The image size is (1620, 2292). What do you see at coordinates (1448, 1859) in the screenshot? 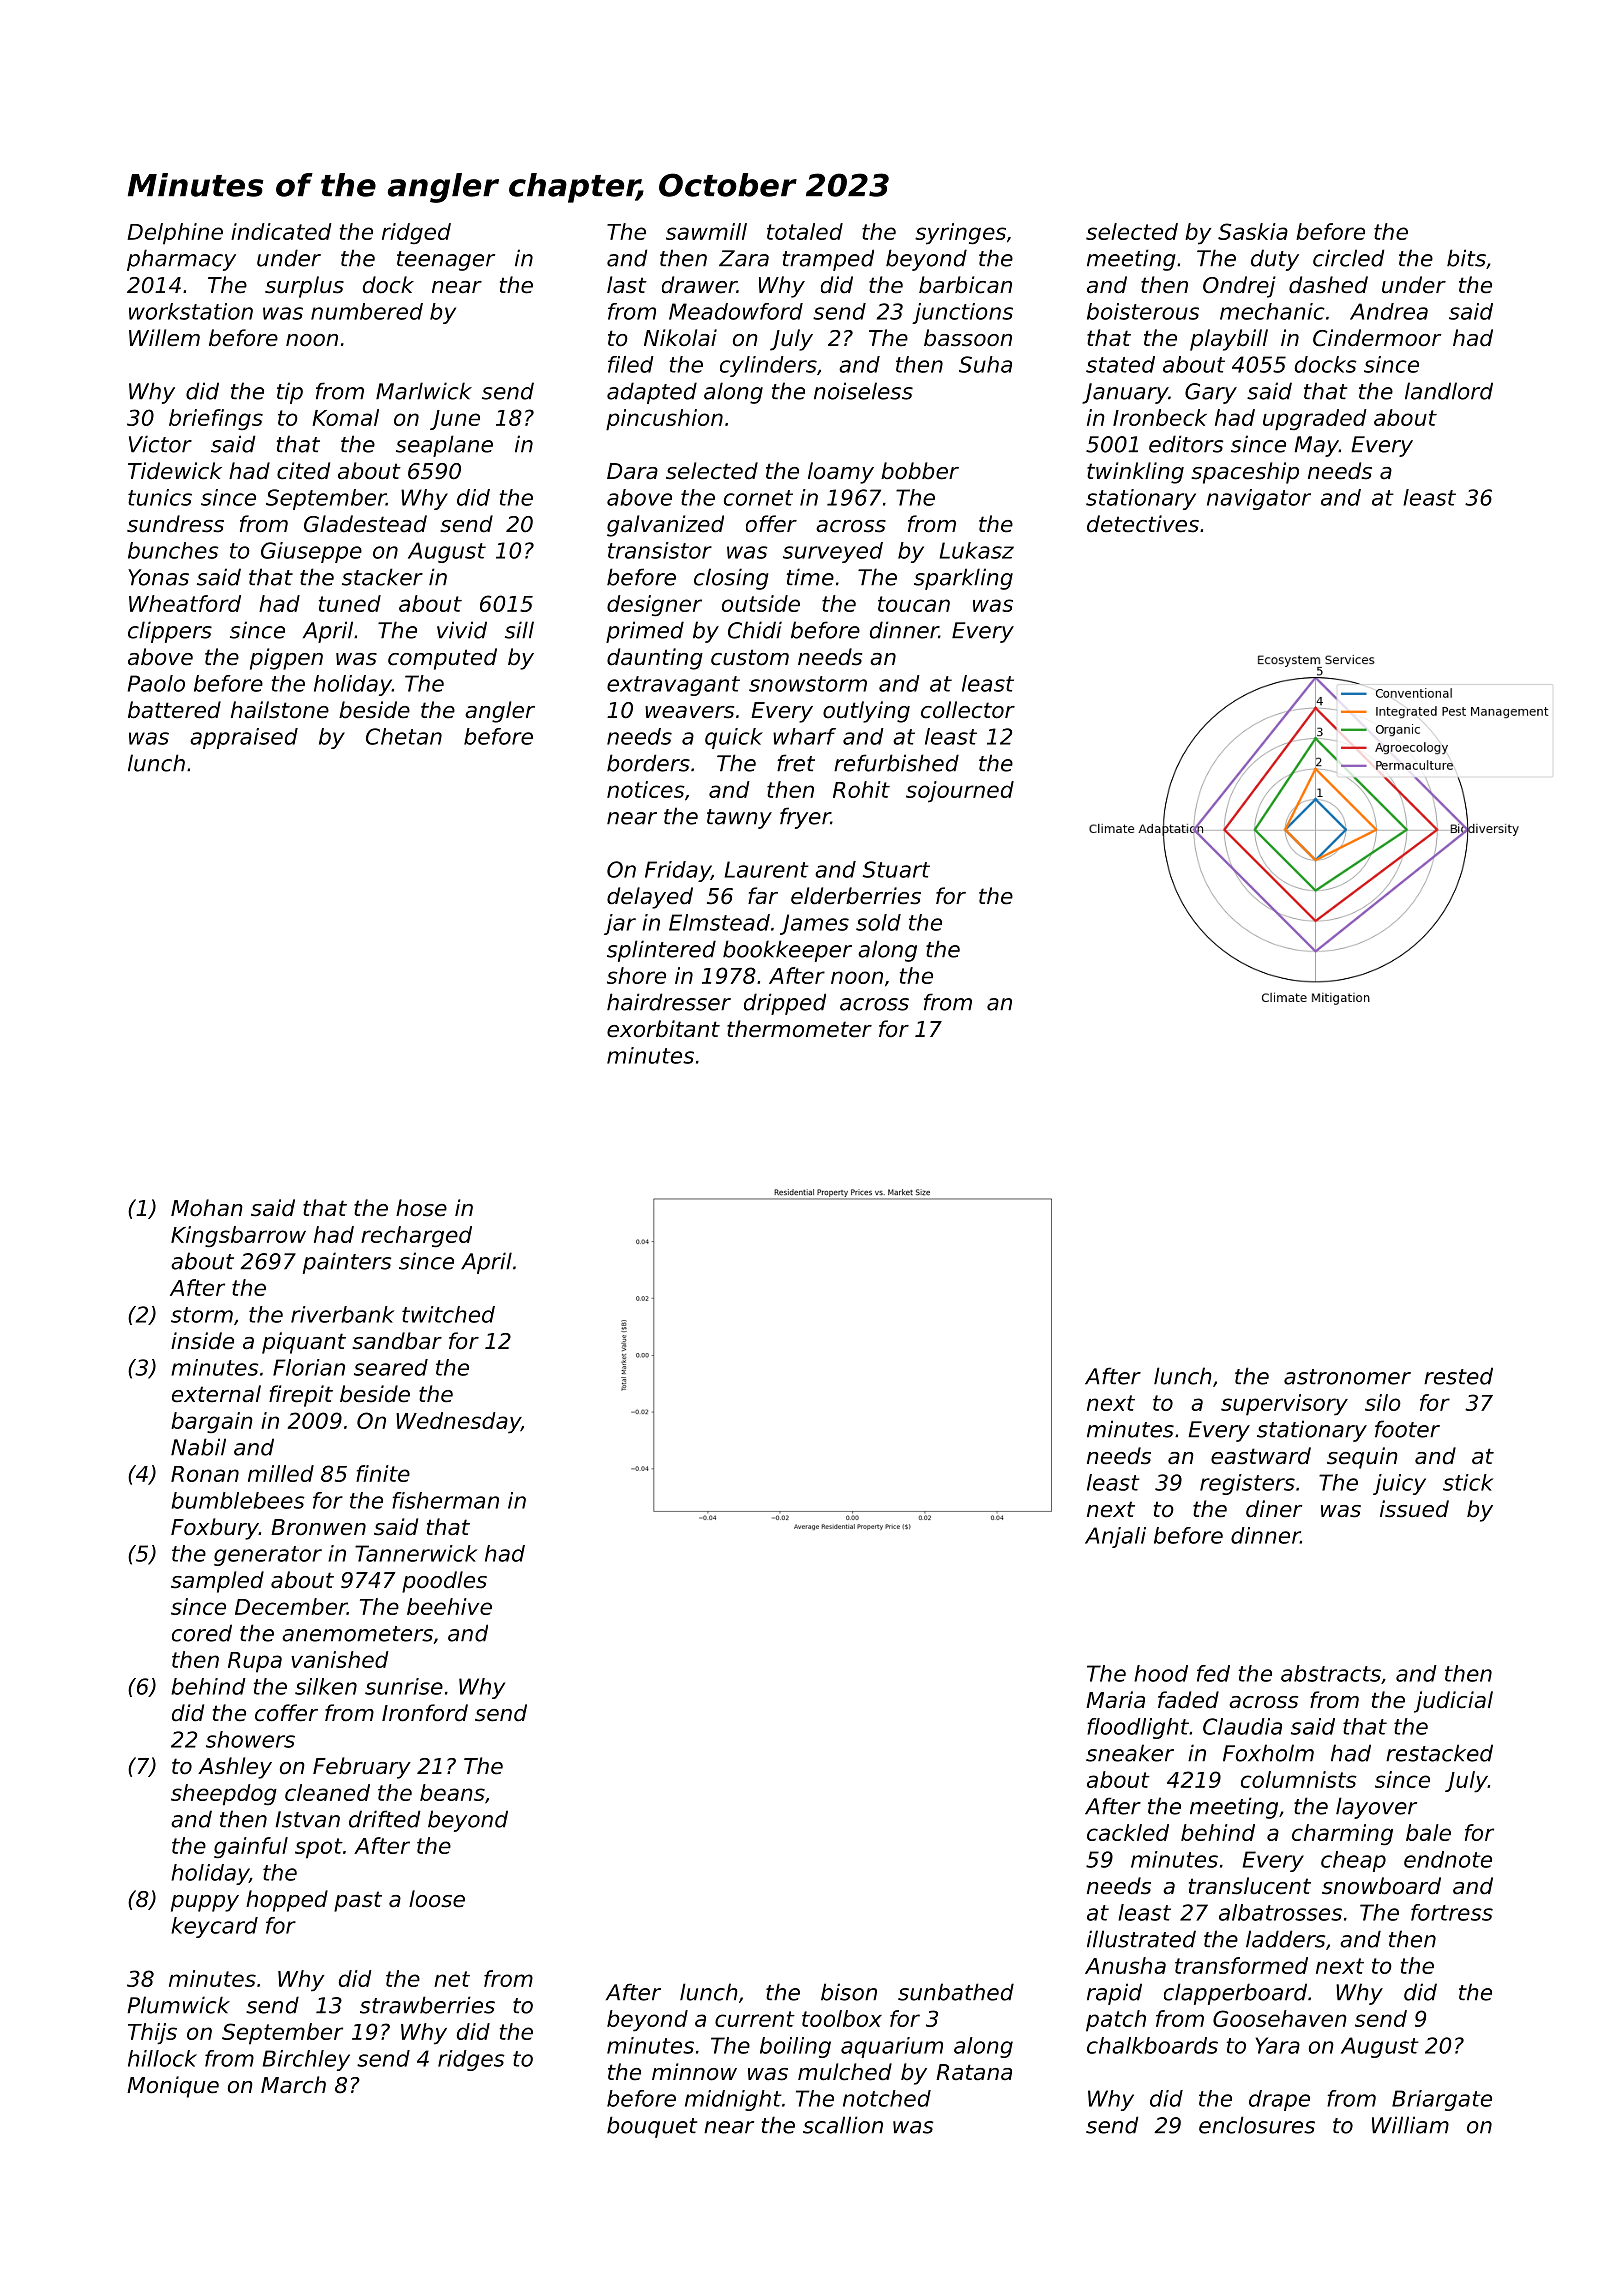
I see `endnote` at bounding box center [1448, 1859].
